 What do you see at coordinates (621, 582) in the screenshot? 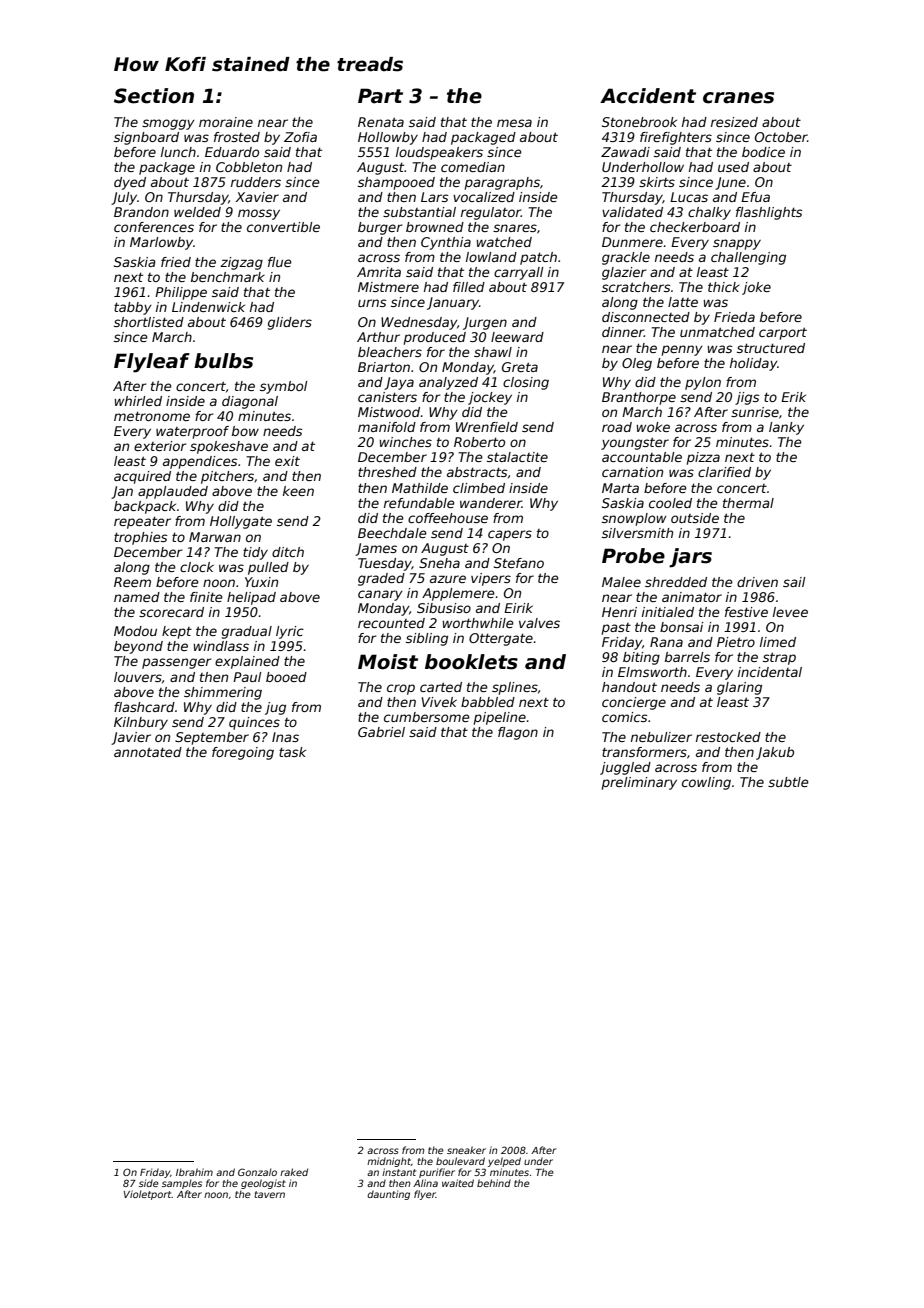
I see `Malee` at bounding box center [621, 582].
